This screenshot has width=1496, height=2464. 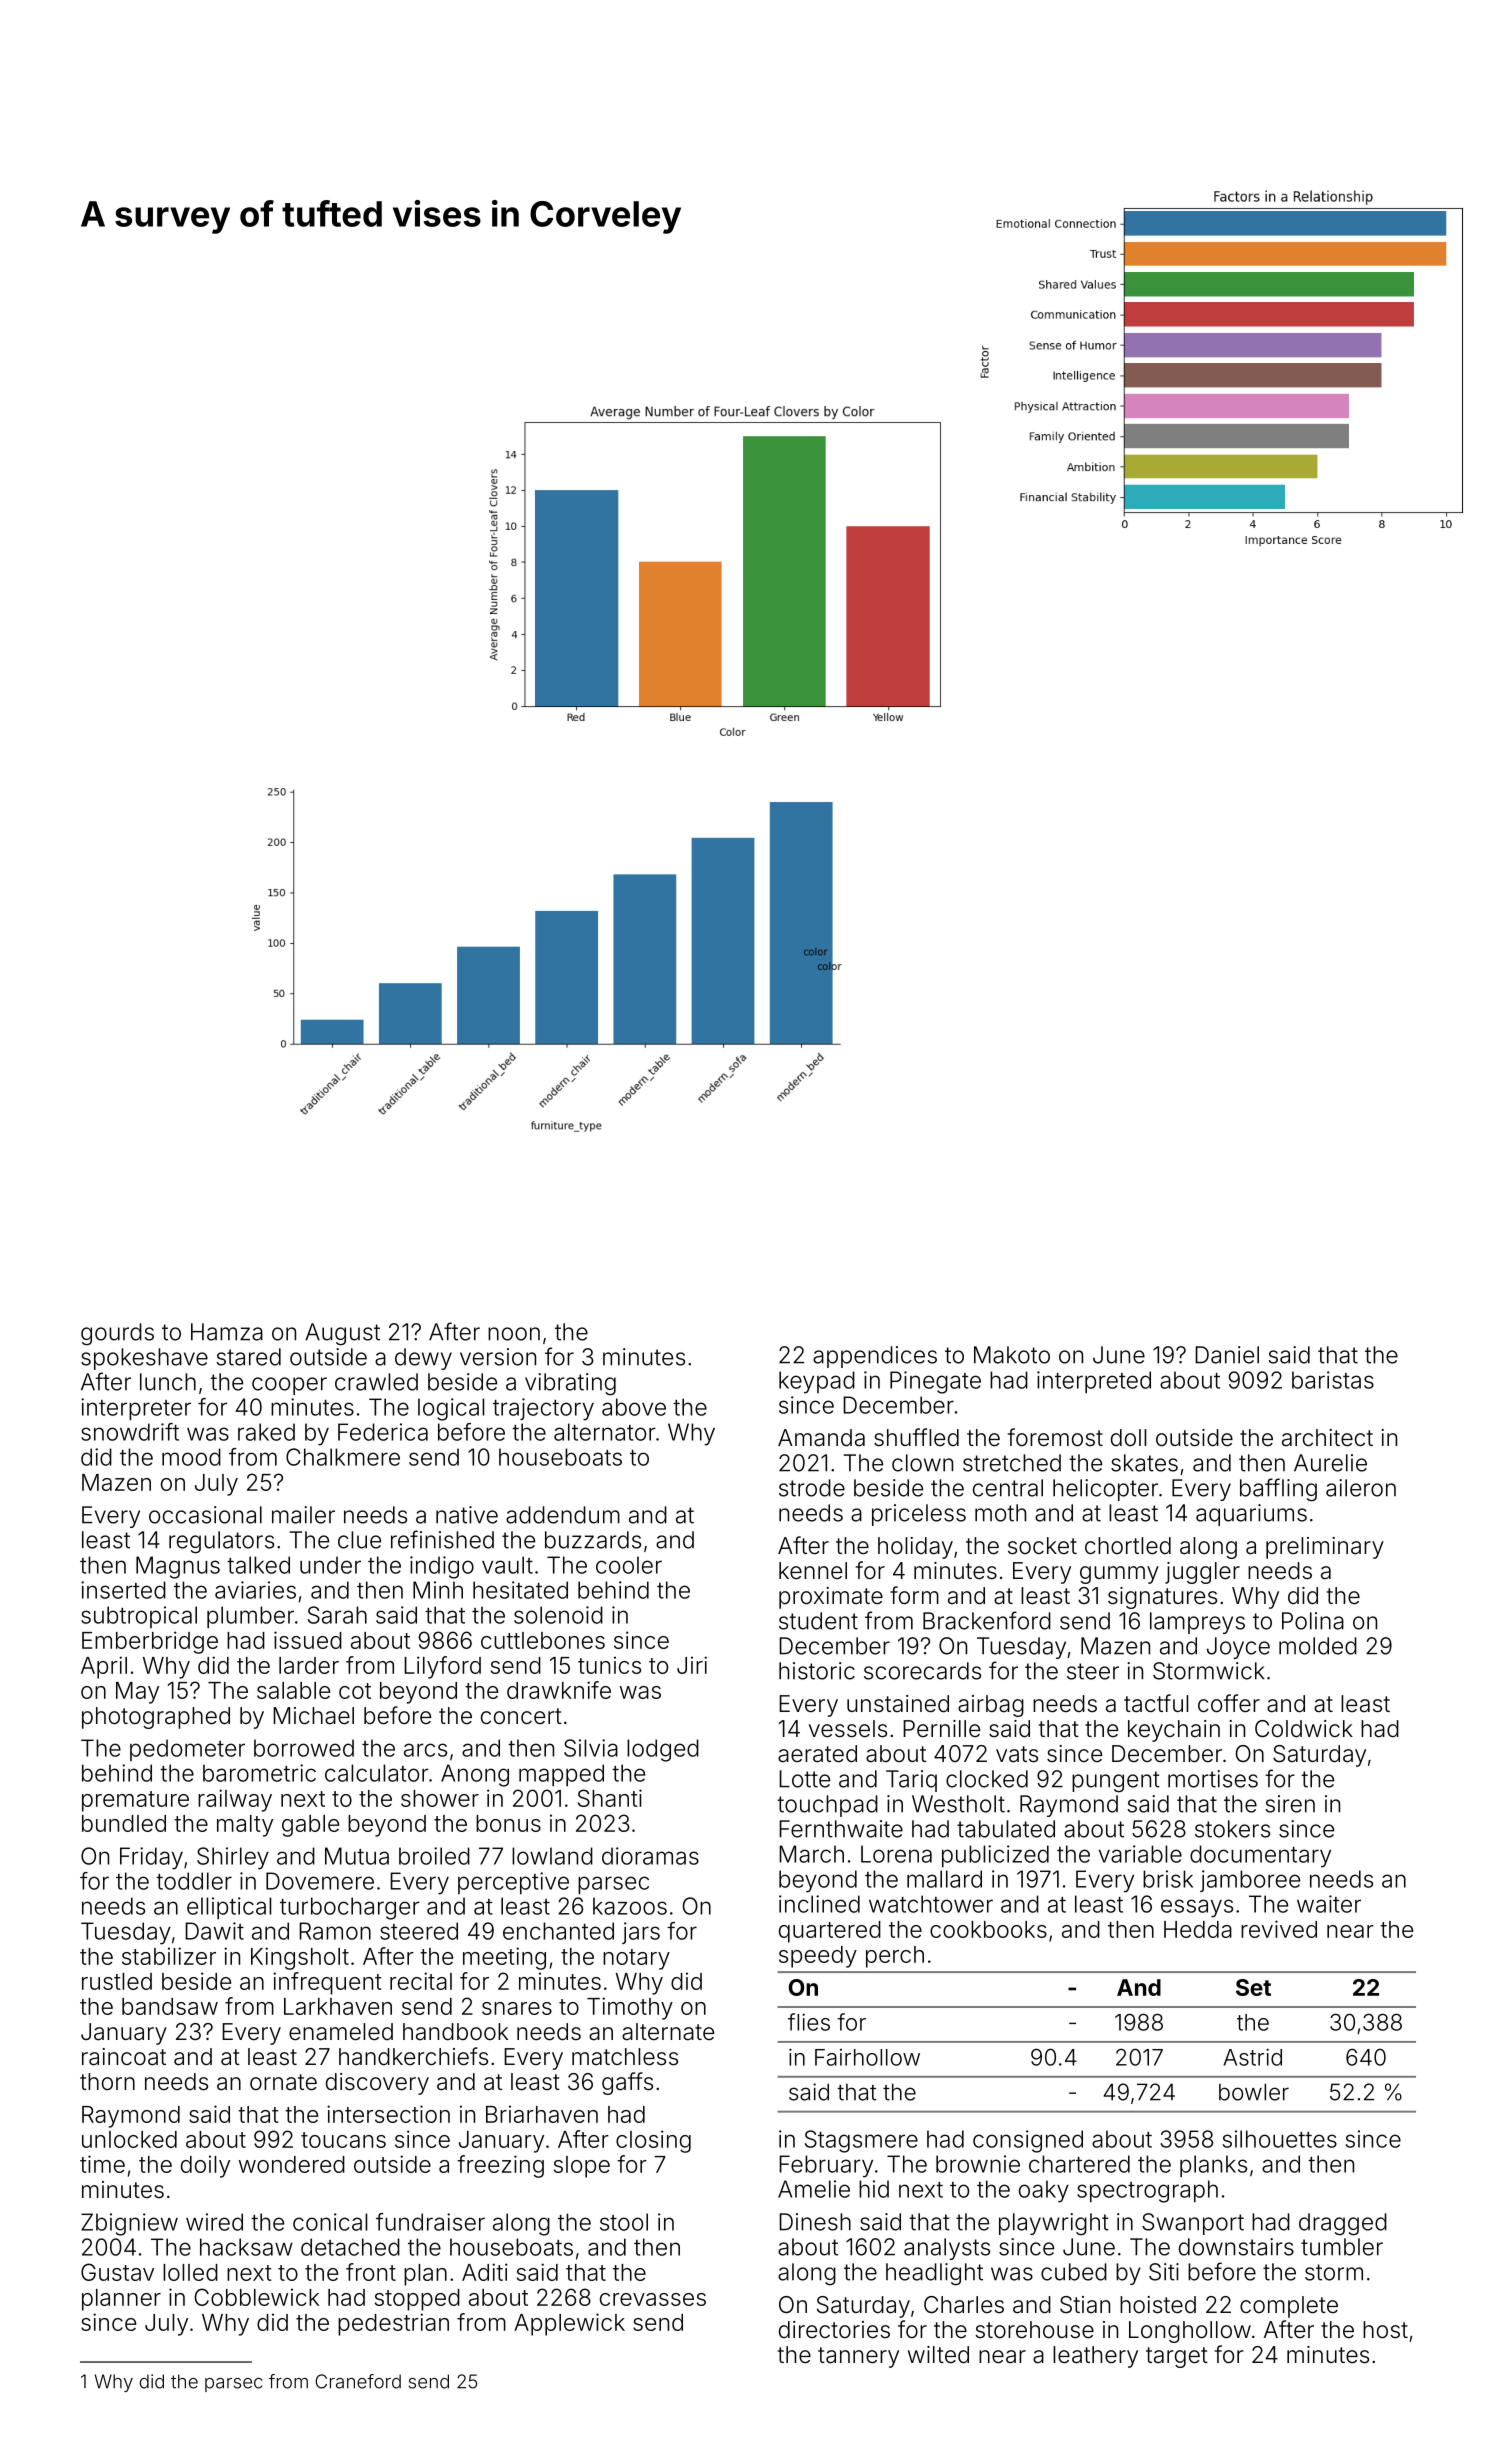 I want to click on keypad, so click(x=817, y=1382).
